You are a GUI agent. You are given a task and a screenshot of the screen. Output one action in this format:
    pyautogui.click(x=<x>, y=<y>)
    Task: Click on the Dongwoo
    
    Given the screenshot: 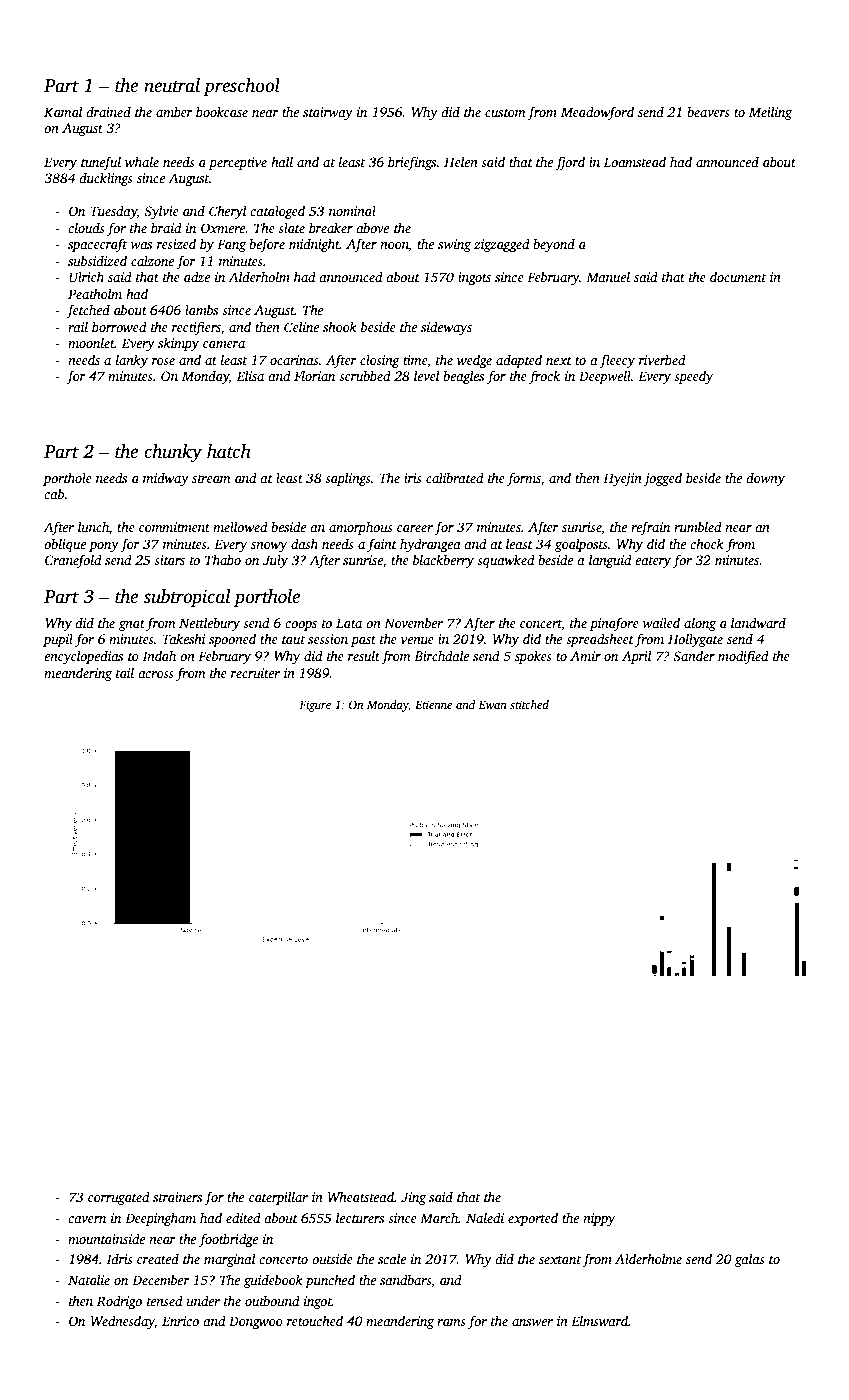 What is the action you would take?
    pyautogui.click(x=256, y=1322)
